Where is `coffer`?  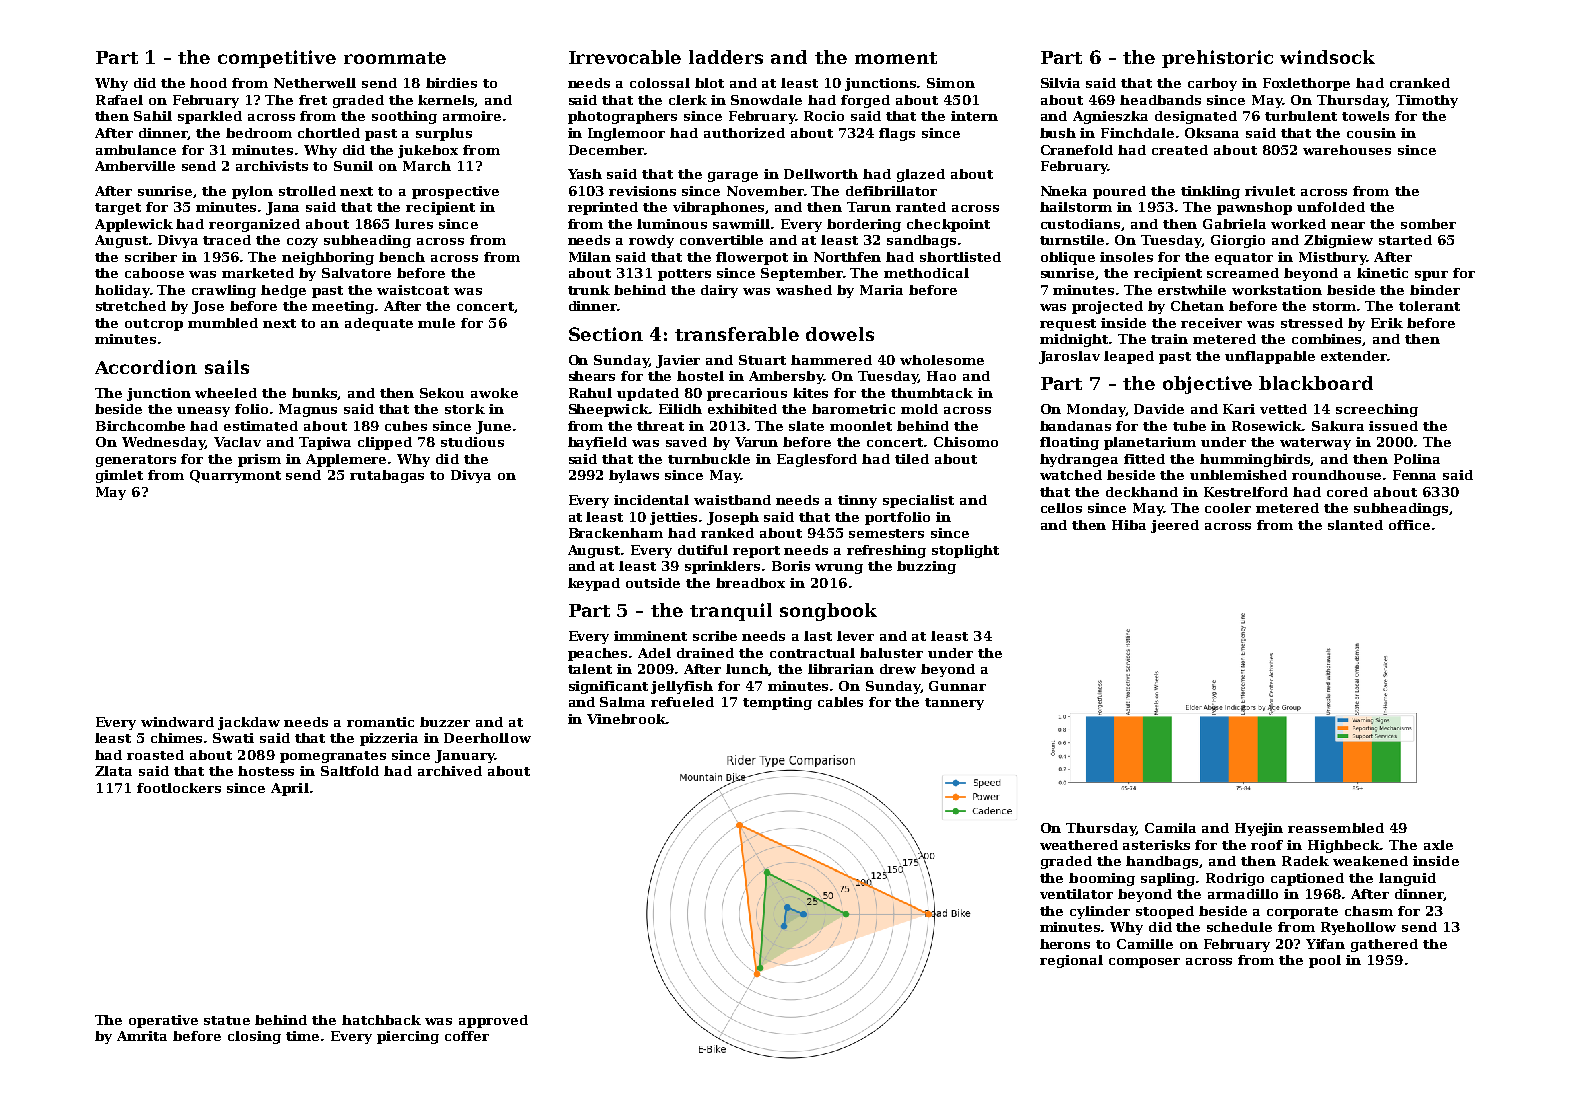
coffer is located at coordinates (467, 1036).
